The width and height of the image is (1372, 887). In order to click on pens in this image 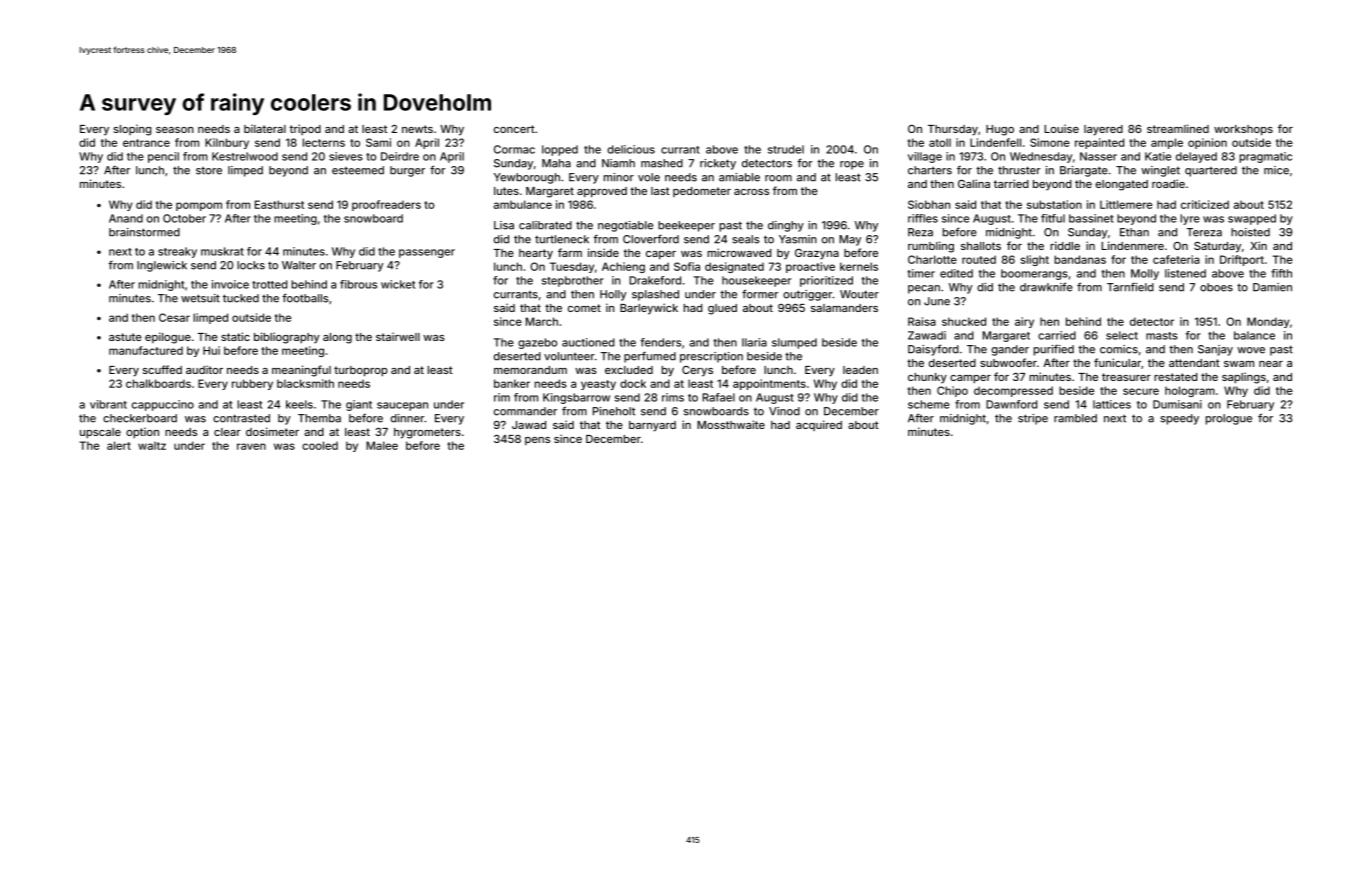, I will do `click(537, 441)`.
